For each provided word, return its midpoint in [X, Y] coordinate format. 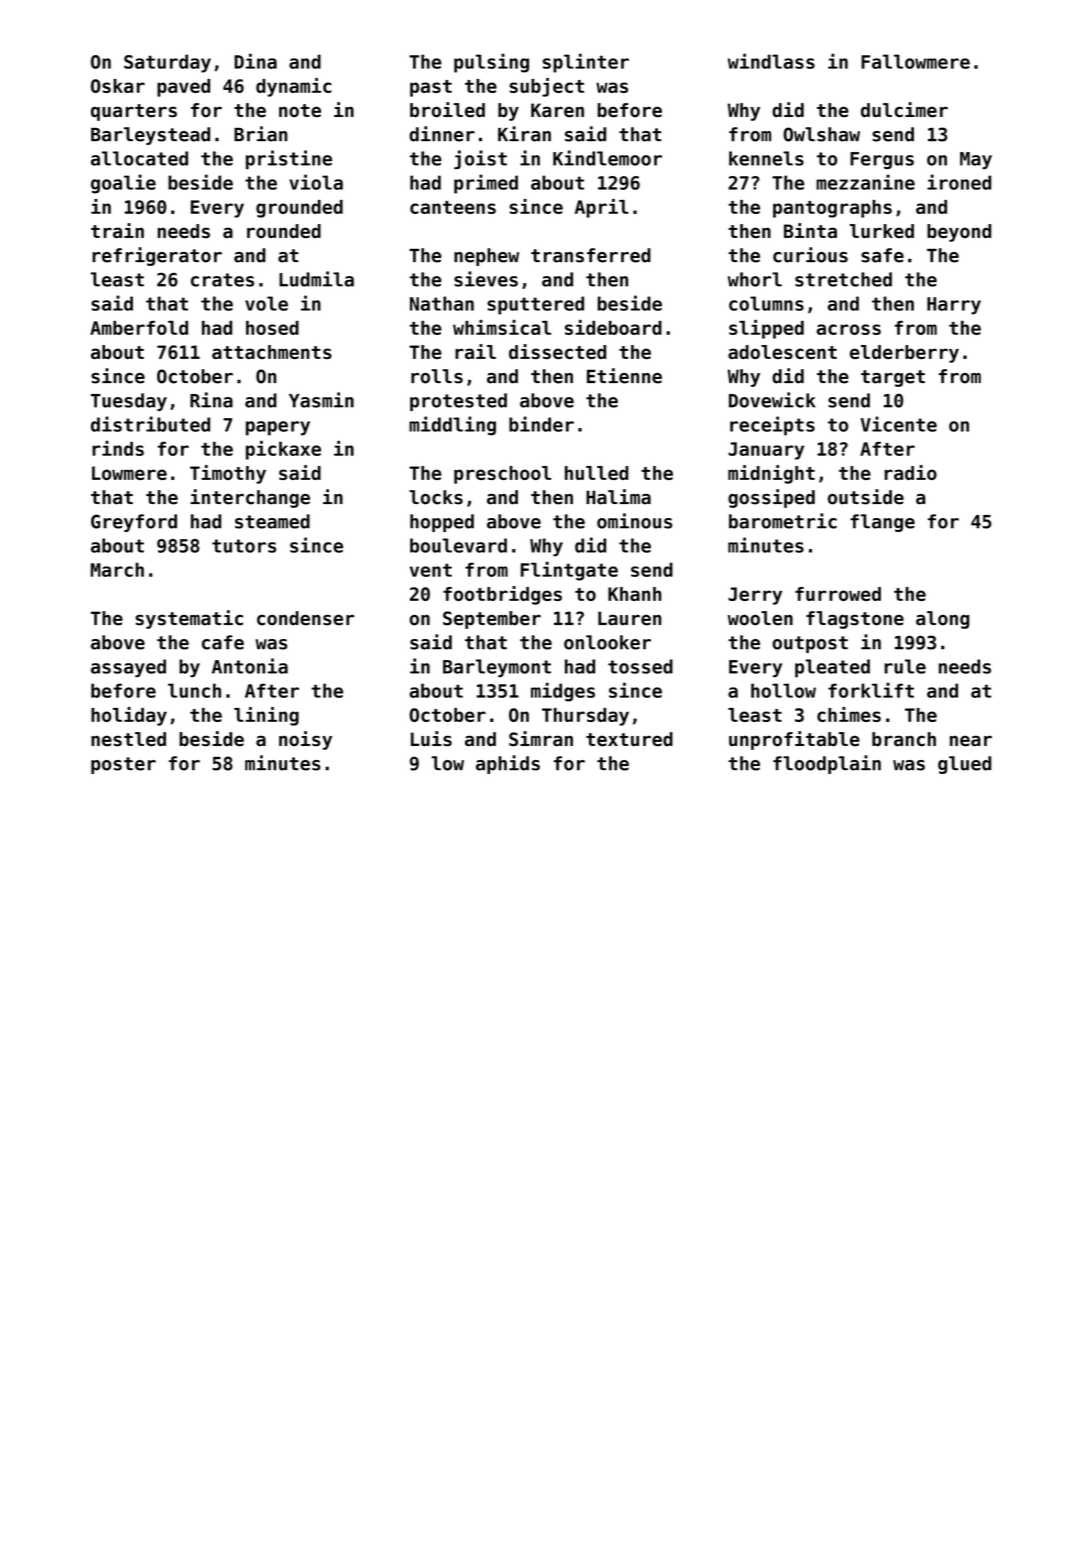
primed [486, 184]
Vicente [899, 424]
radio [911, 472]
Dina [255, 61]
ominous [634, 521]
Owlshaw [821, 134]
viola [316, 182]
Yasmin [321, 400]
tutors [244, 546]
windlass [771, 61]
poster [123, 765]
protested [458, 402]
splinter [586, 63]
